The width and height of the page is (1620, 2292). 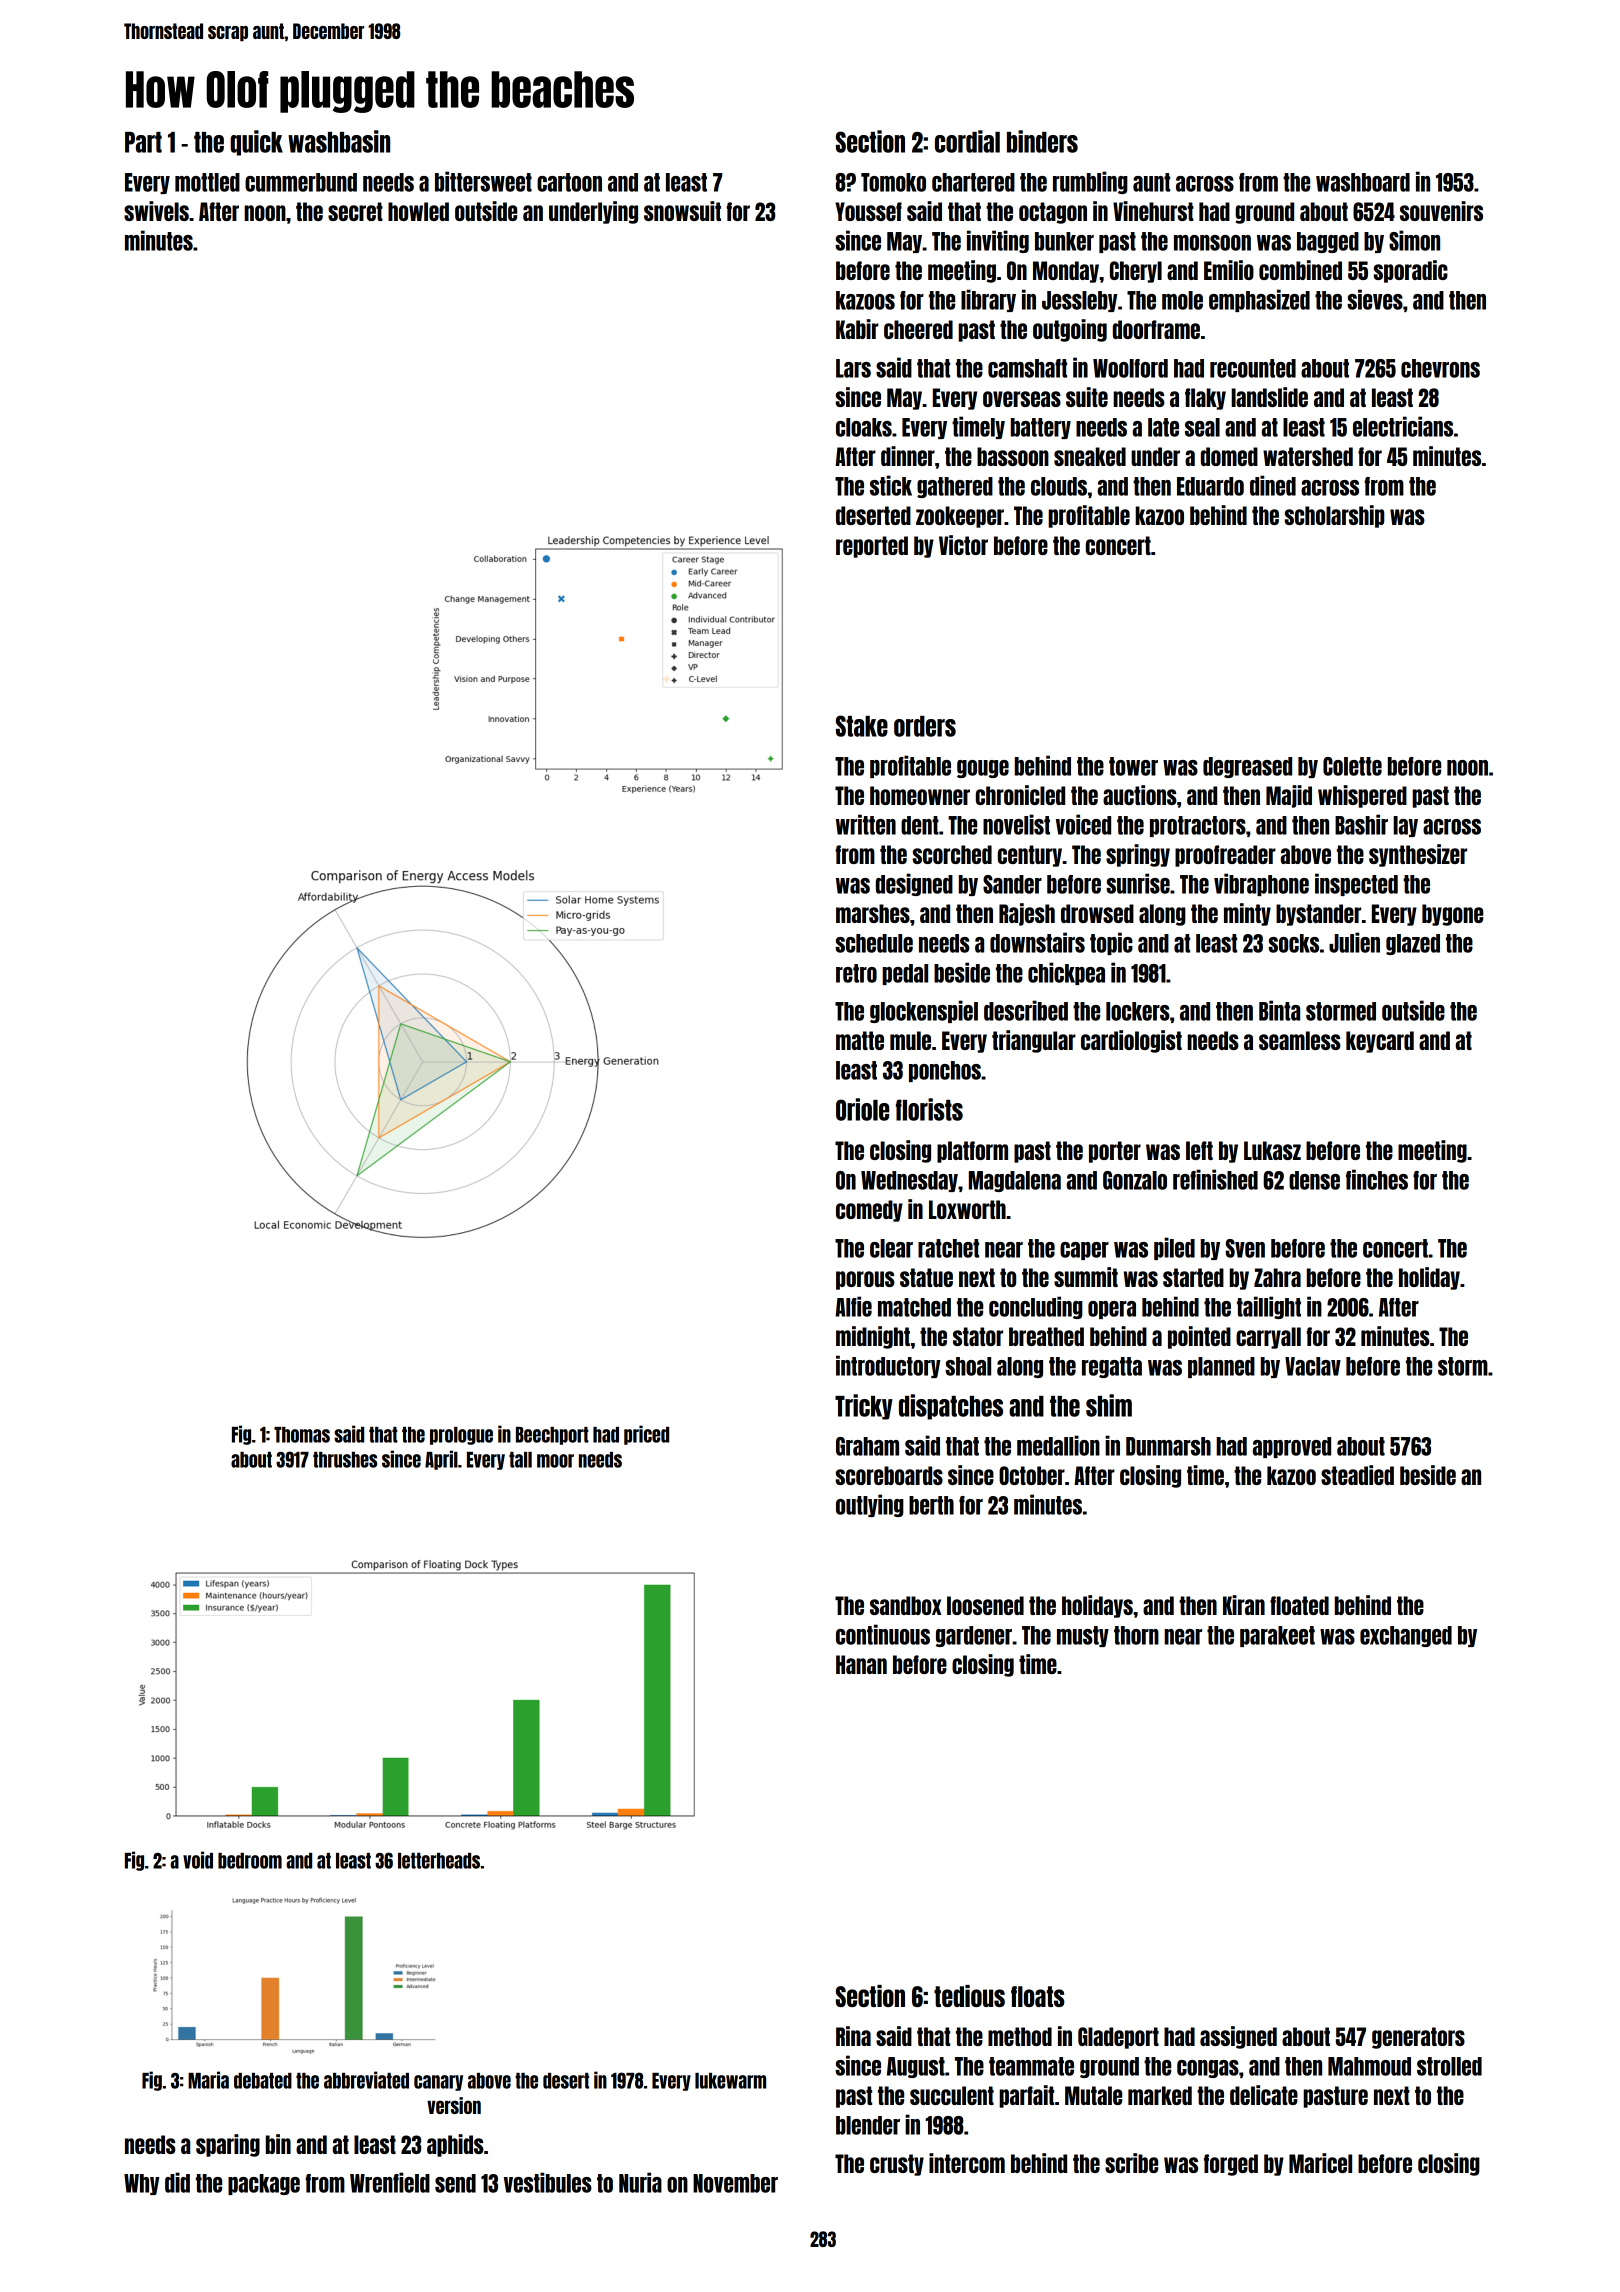 I want to click on Hanan, so click(x=861, y=1664).
